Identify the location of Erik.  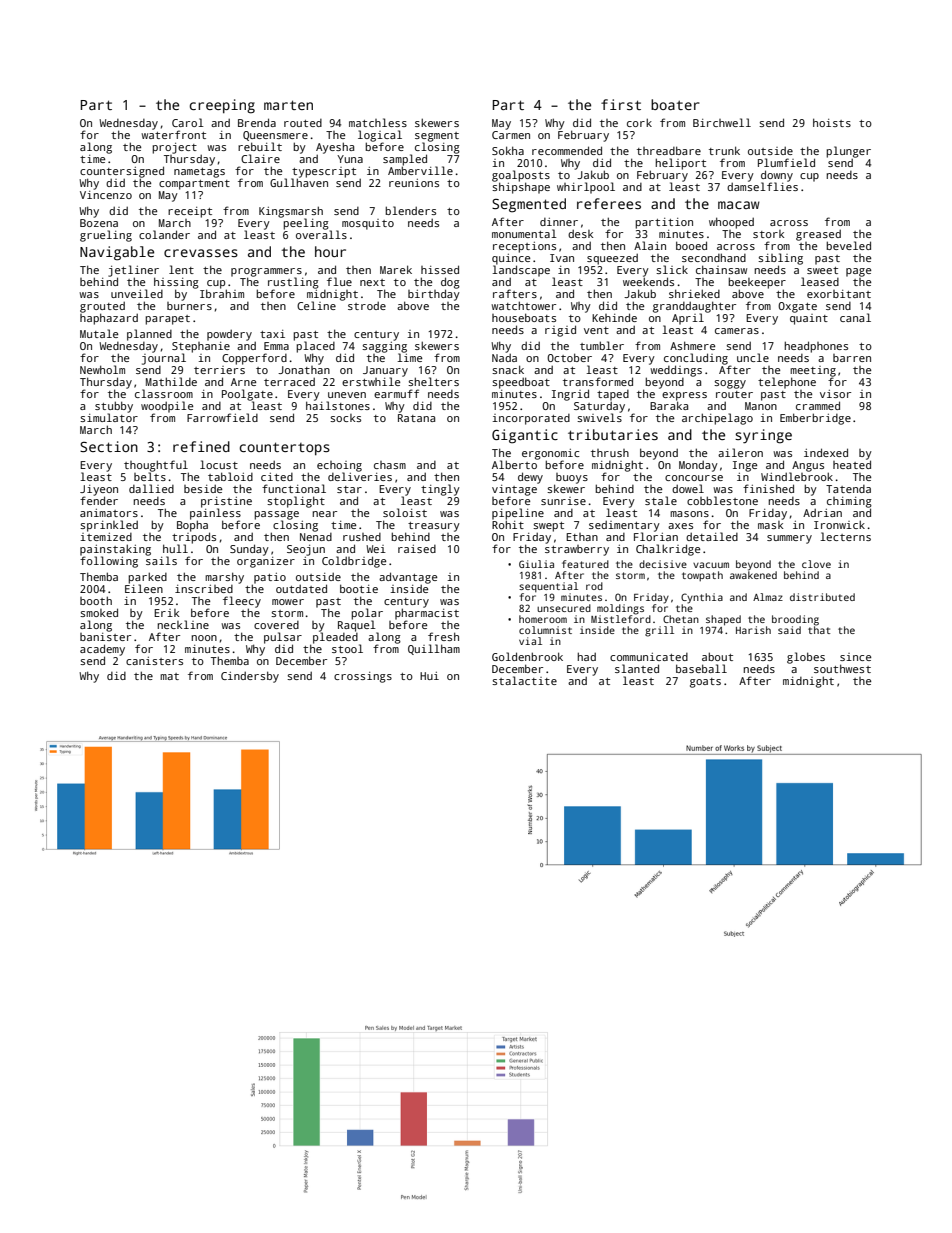
(166, 613).
